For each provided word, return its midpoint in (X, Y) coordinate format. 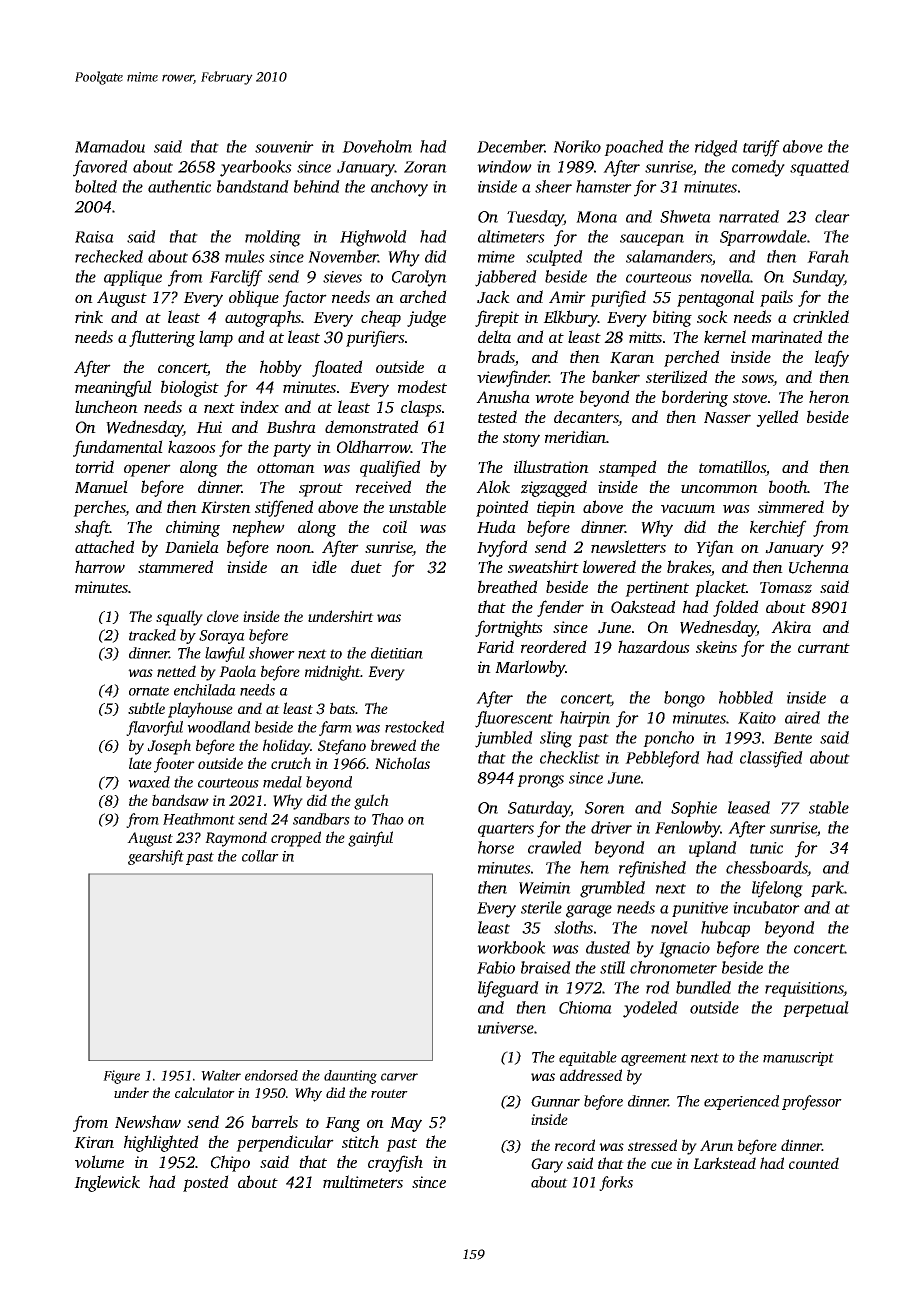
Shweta (685, 216)
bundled (703, 987)
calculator (205, 1092)
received (384, 486)
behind (317, 186)
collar (260, 856)
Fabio (496, 967)
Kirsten (226, 507)
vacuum (688, 508)
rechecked (109, 256)
